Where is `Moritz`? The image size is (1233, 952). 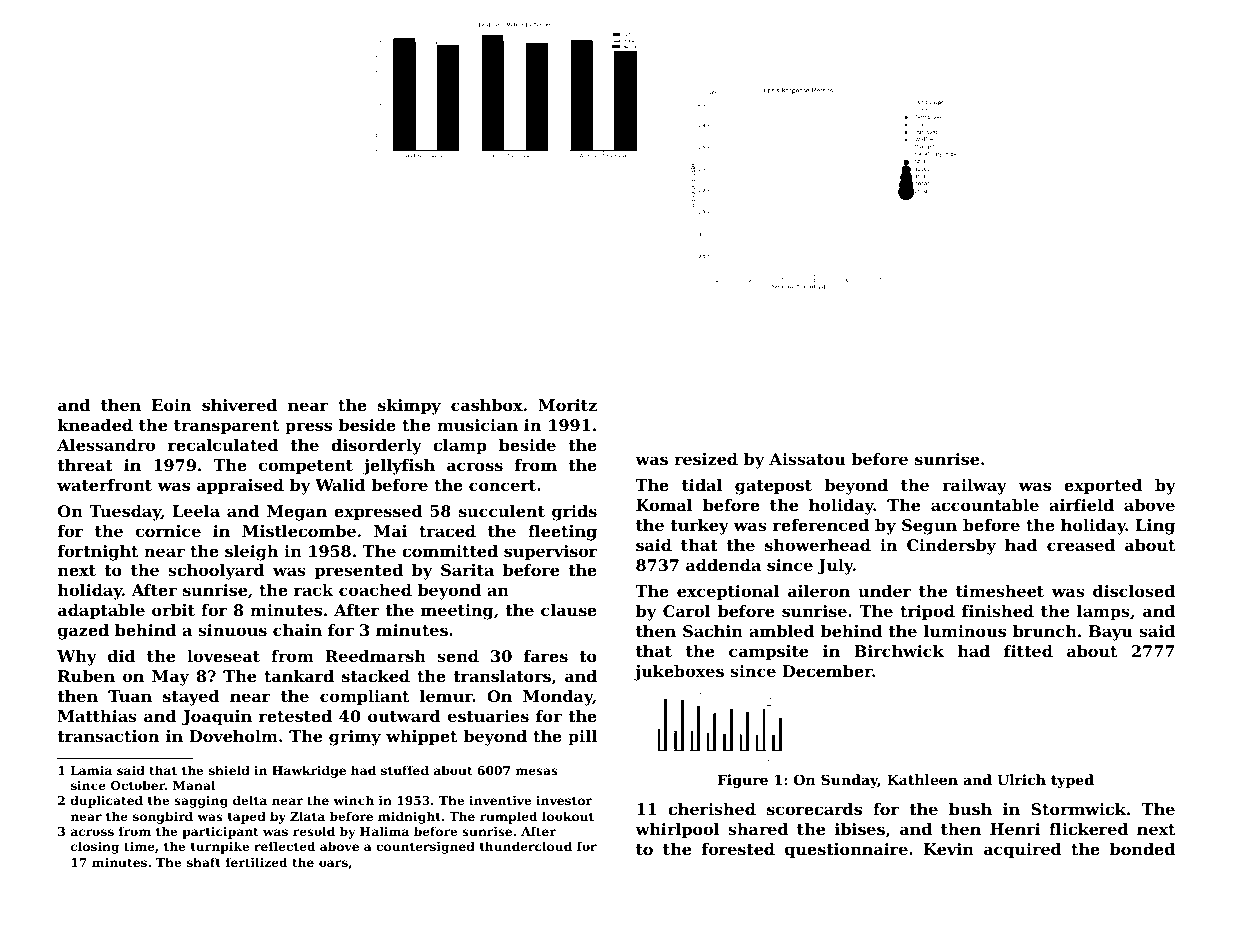 Moritz is located at coordinates (567, 405).
